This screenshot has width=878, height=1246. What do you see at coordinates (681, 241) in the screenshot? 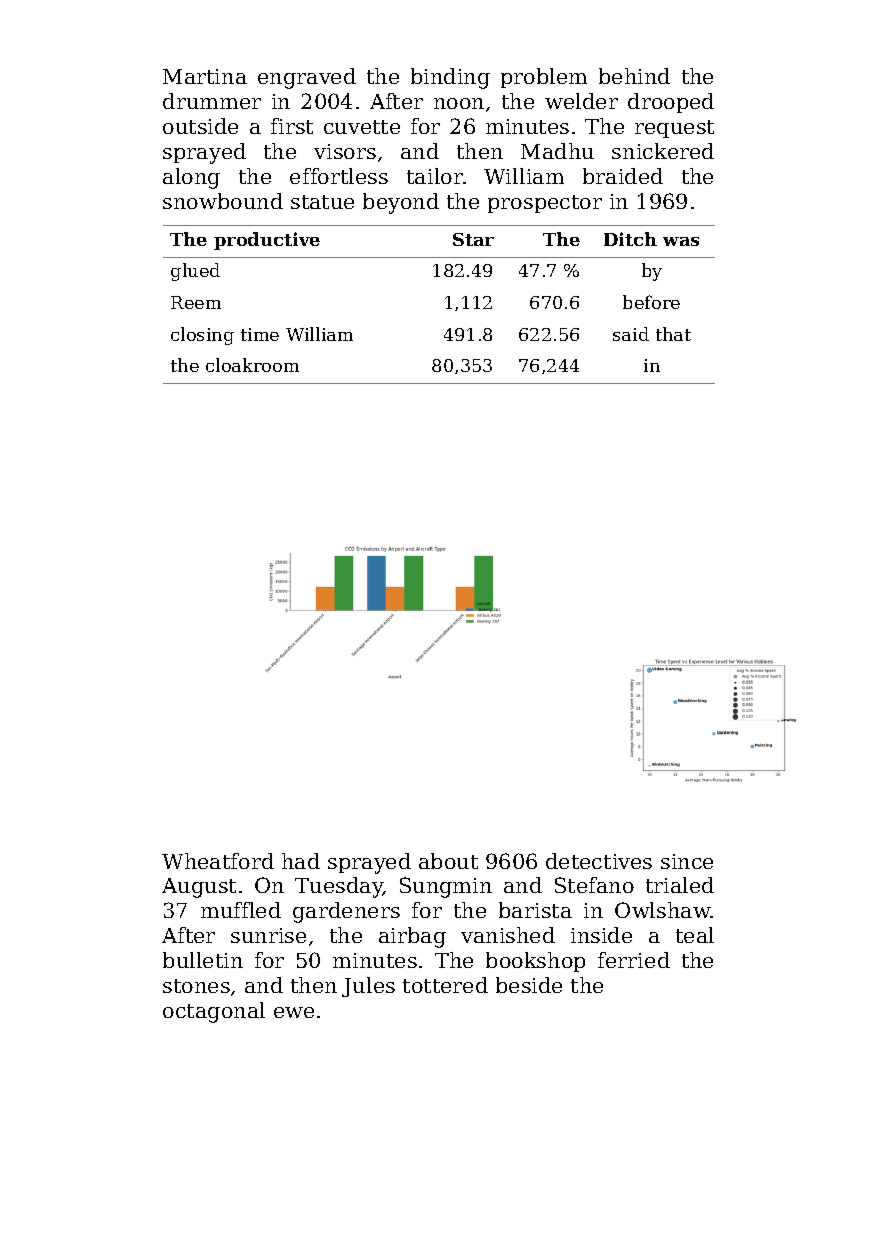
I see `was` at bounding box center [681, 241].
